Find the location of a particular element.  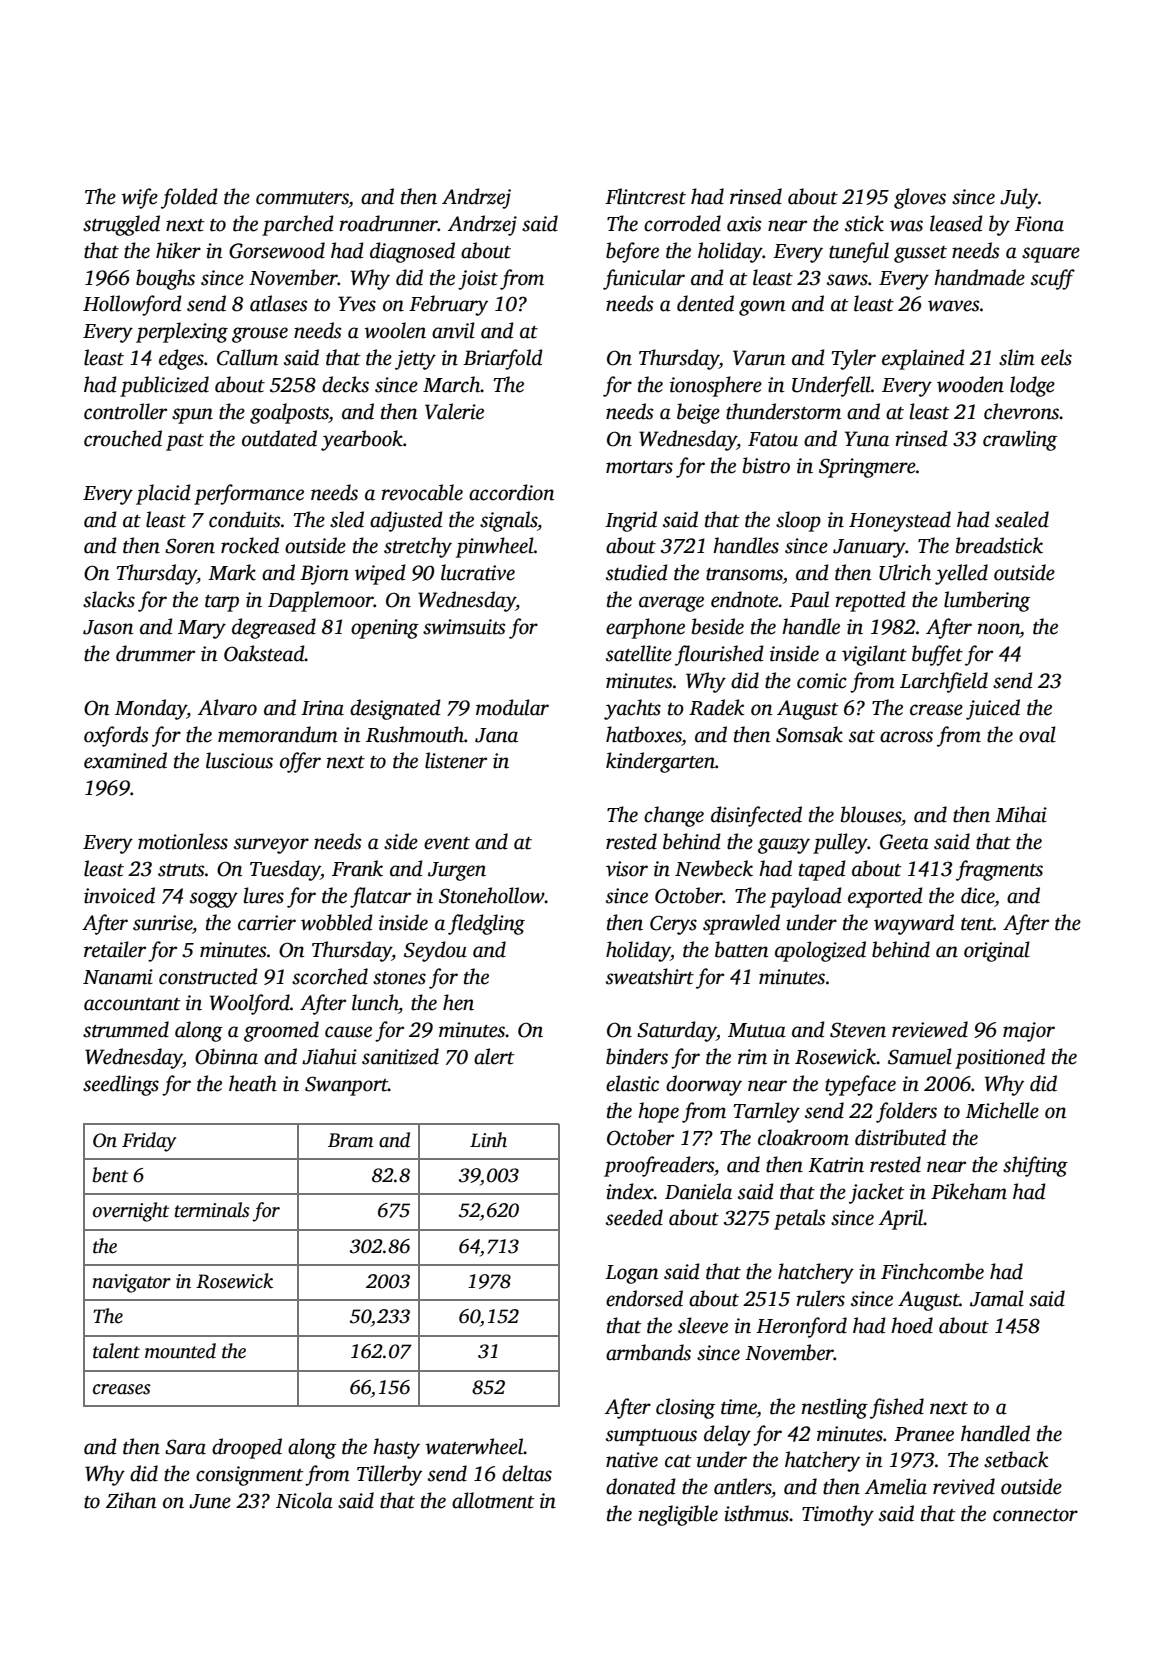

gloves is located at coordinates (920, 198).
